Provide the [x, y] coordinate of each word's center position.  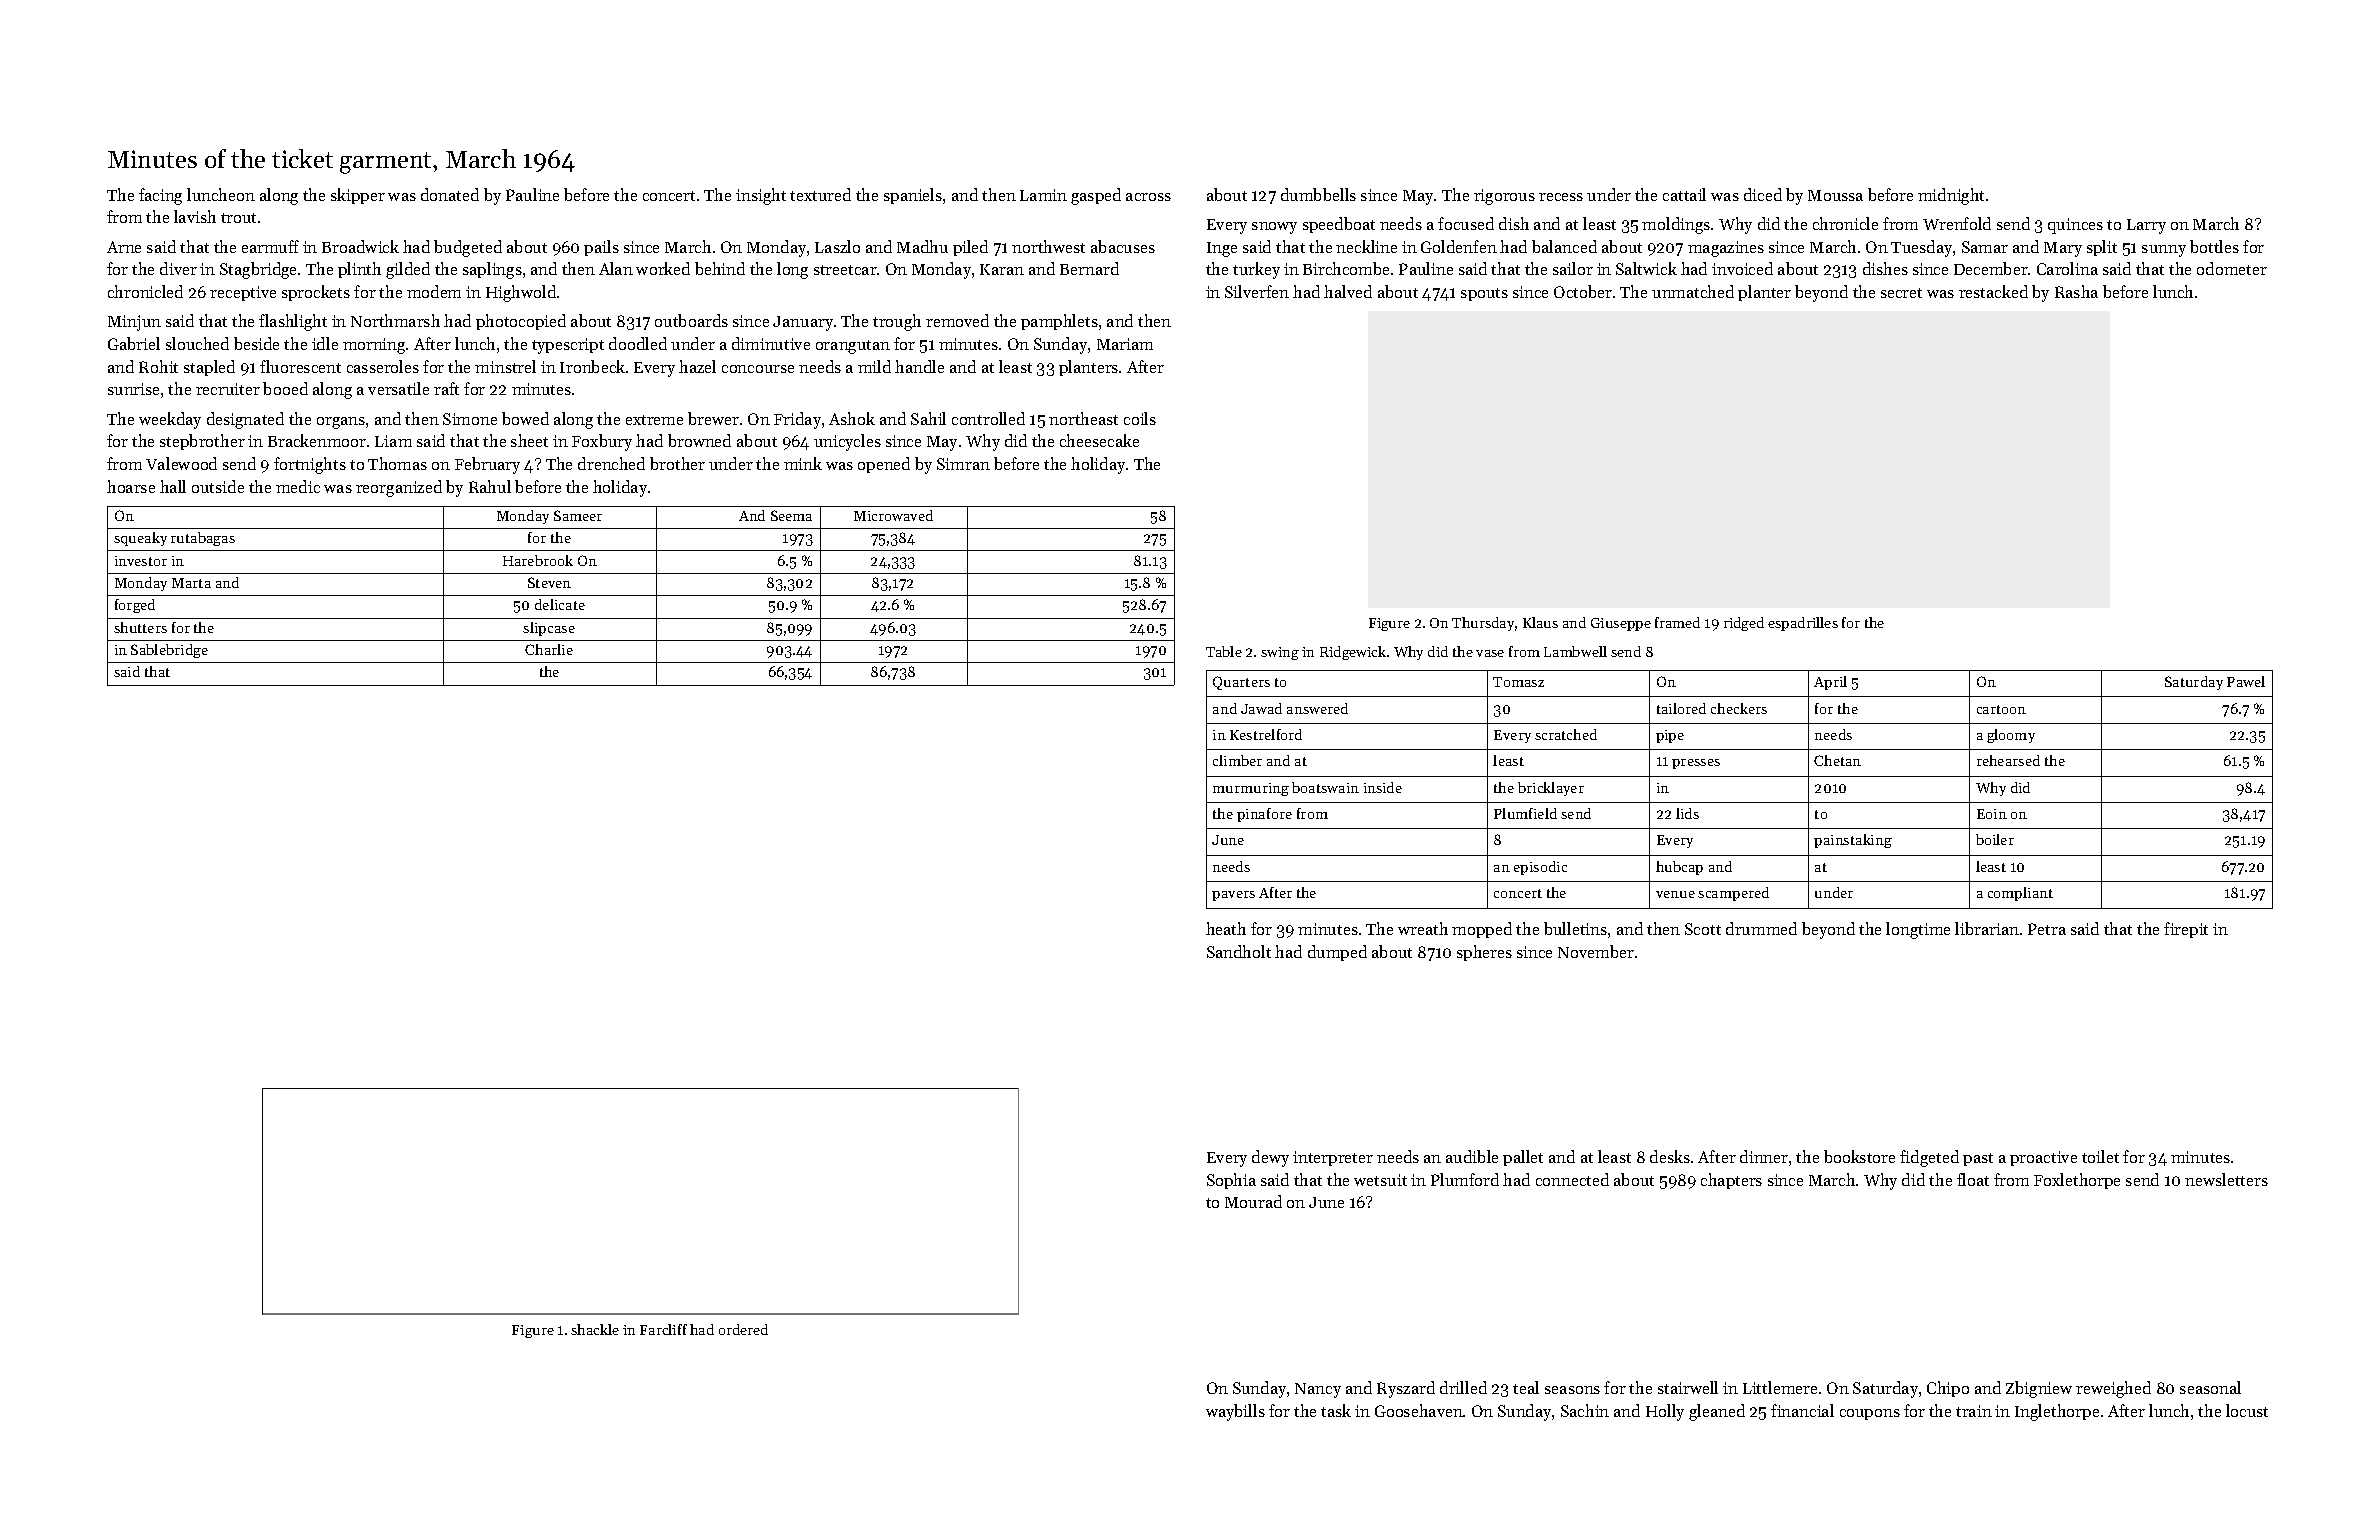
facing [160, 196]
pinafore [1264, 815]
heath [1226, 928]
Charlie [549, 649]
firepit [2186, 930]
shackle [595, 1329]
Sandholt [1239, 951]
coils [1140, 418]
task [1336, 1410]
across [1148, 197]
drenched [611, 463]
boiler [1995, 839]
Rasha [2076, 291]
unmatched [1693, 291]
